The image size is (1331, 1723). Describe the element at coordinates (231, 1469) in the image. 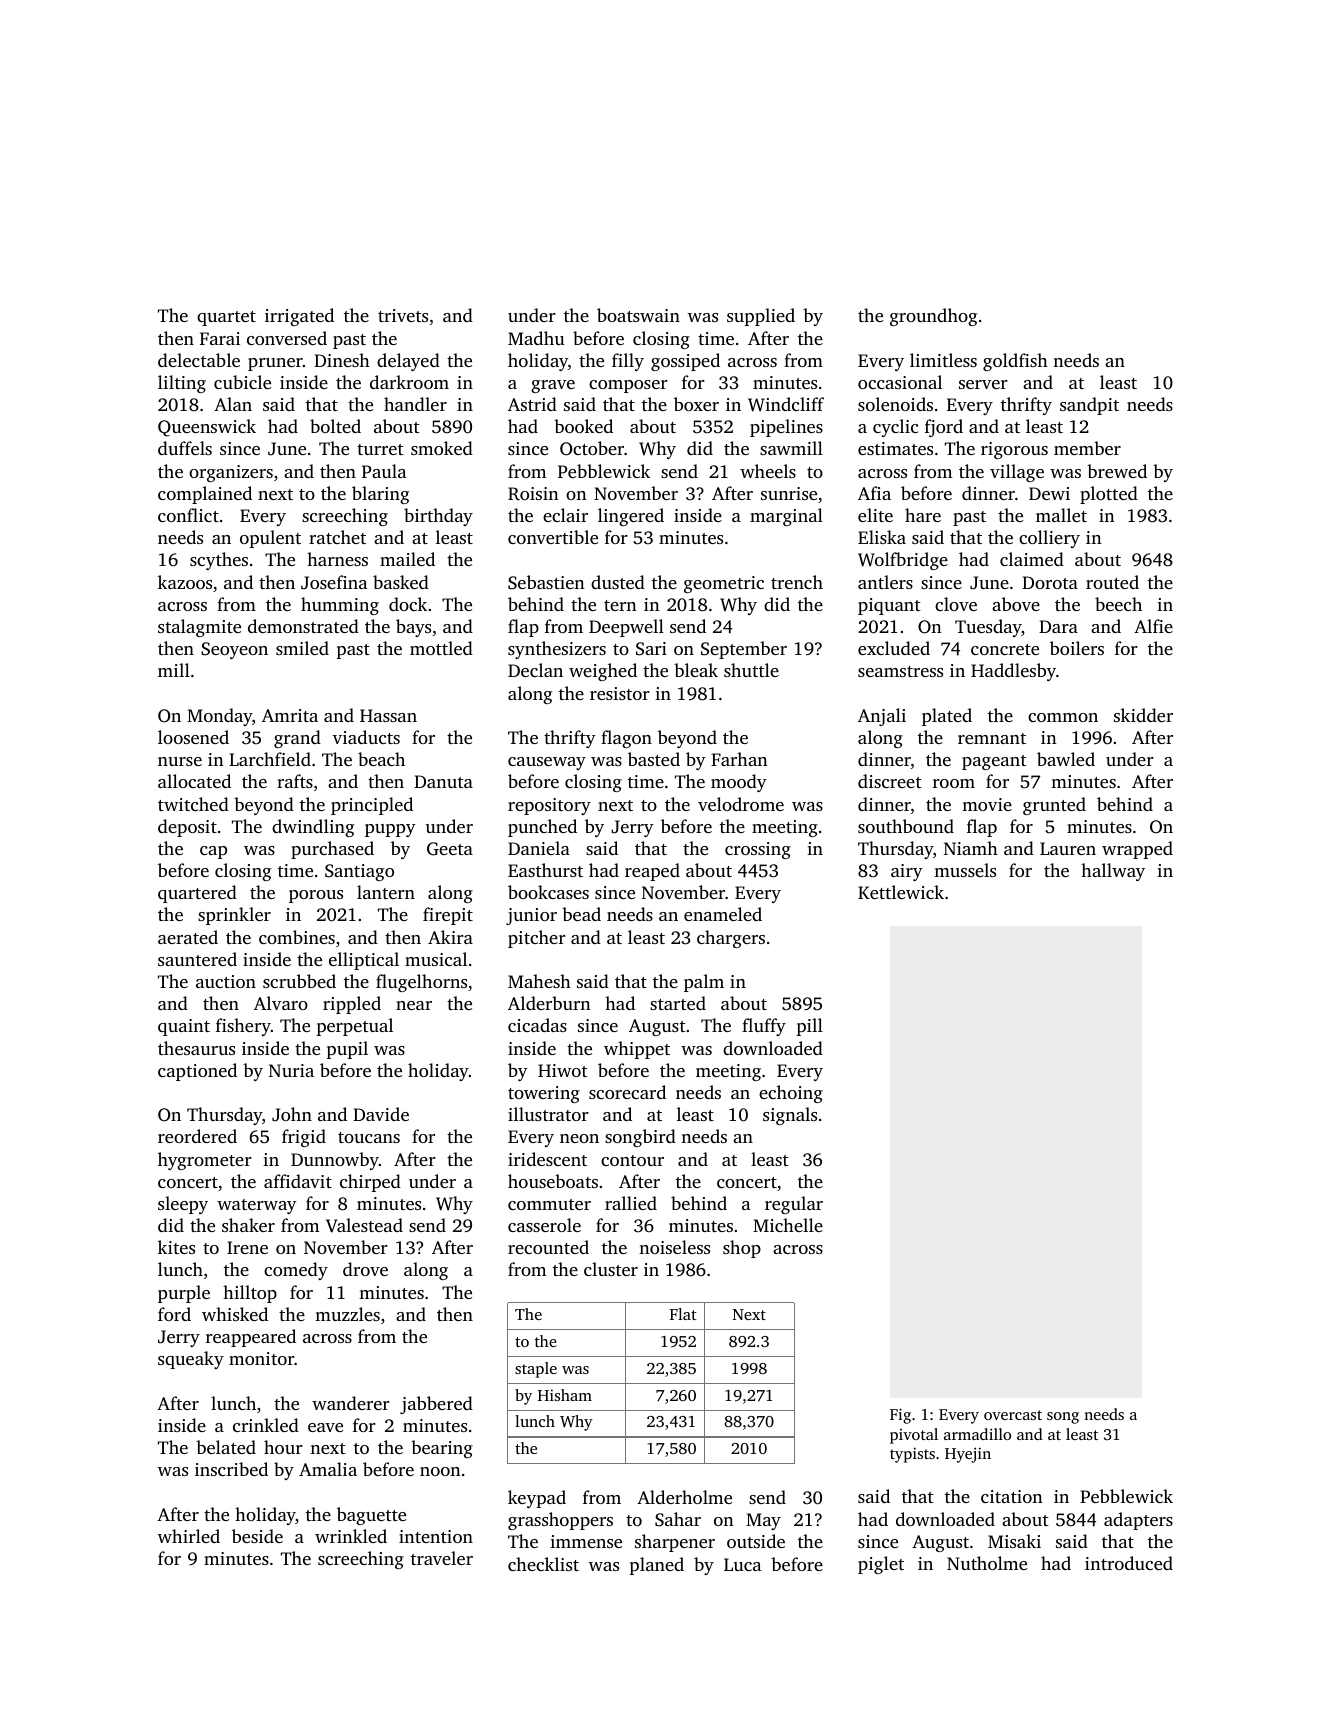

I see `inscribed` at that location.
